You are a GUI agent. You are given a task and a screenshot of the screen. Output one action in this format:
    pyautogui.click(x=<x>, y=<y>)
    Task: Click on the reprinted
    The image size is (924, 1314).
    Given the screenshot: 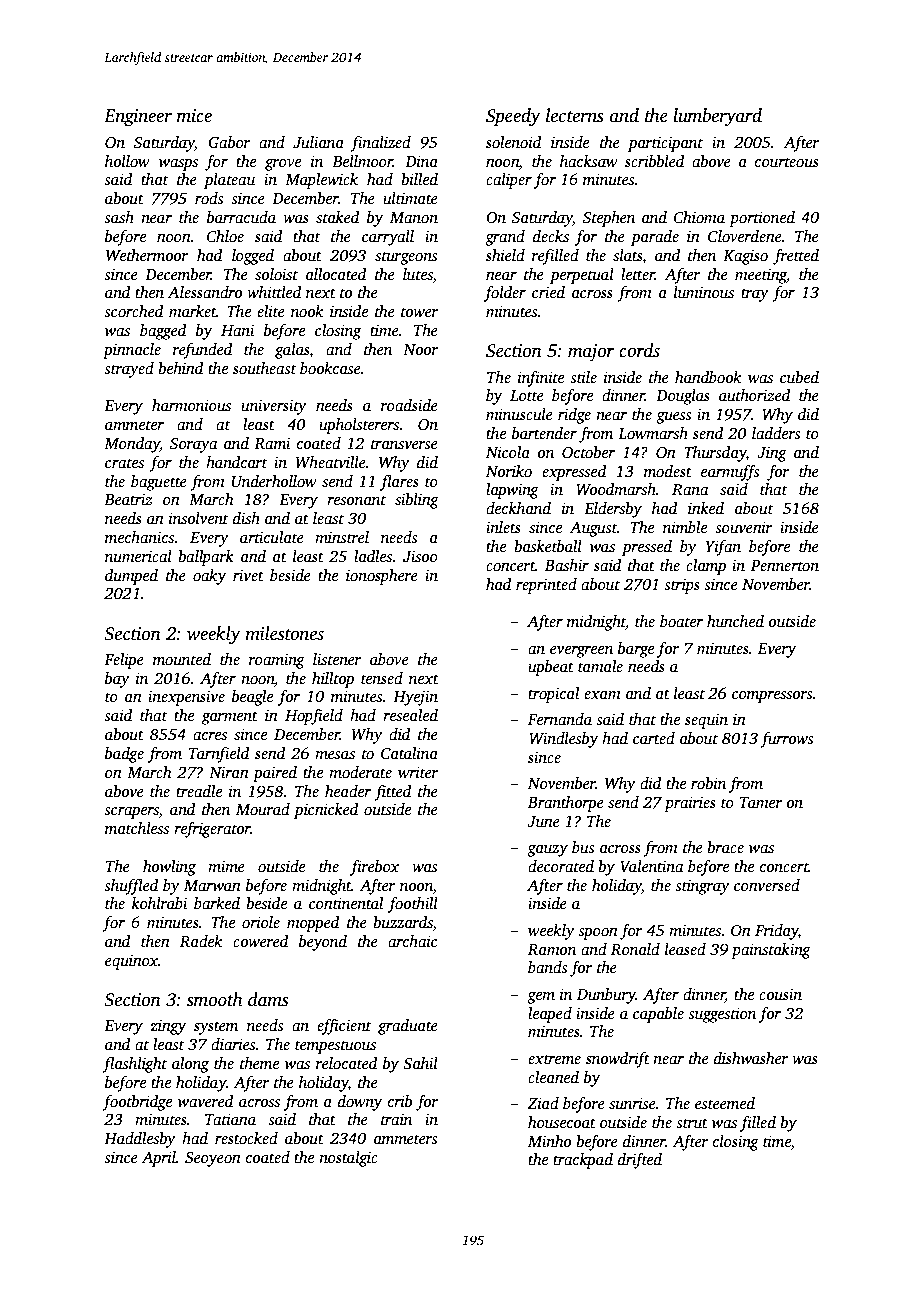 What is the action you would take?
    pyautogui.click(x=546, y=586)
